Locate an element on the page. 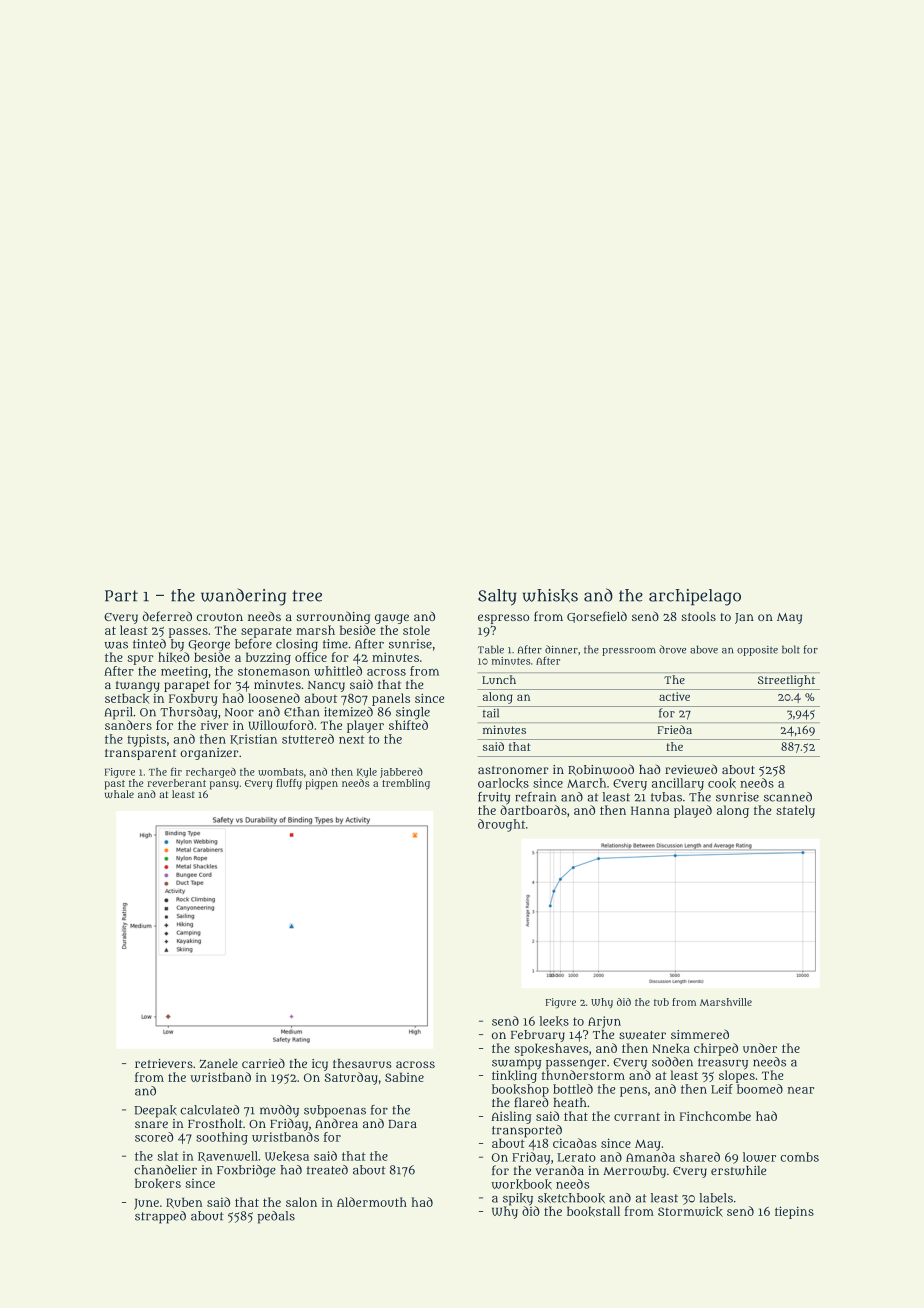 This page has width=924, height=1308. thesaurus is located at coordinates (362, 1063).
